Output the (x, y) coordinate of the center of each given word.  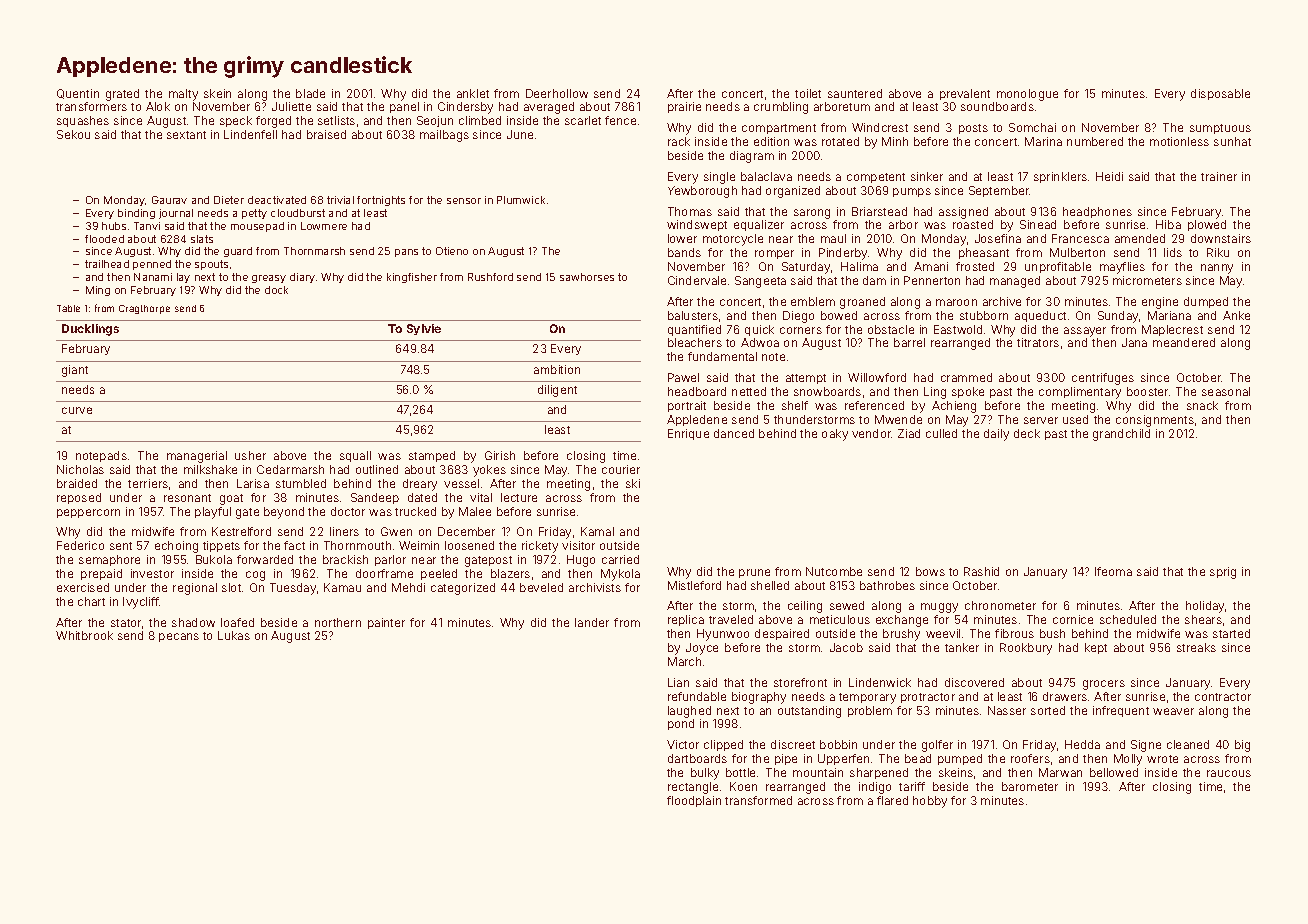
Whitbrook (84, 635)
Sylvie (424, 329)
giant (75, 371)
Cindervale (697, 280)
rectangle (693, 788)
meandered (1184, 342)
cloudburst (298, 213)
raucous (1229, 773)
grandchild (1121, 435)
